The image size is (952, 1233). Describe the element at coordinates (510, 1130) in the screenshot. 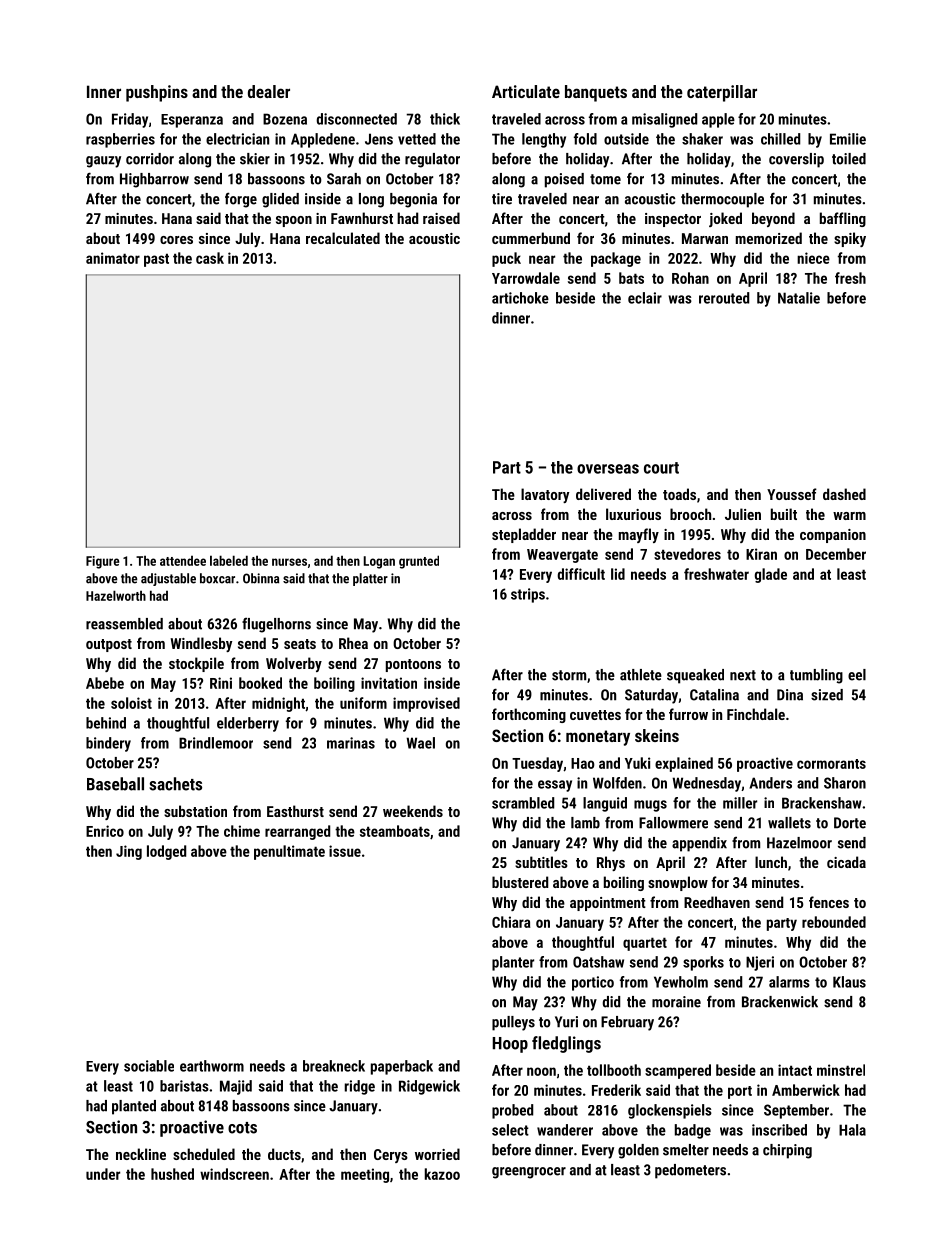

I see `select` at that location.
